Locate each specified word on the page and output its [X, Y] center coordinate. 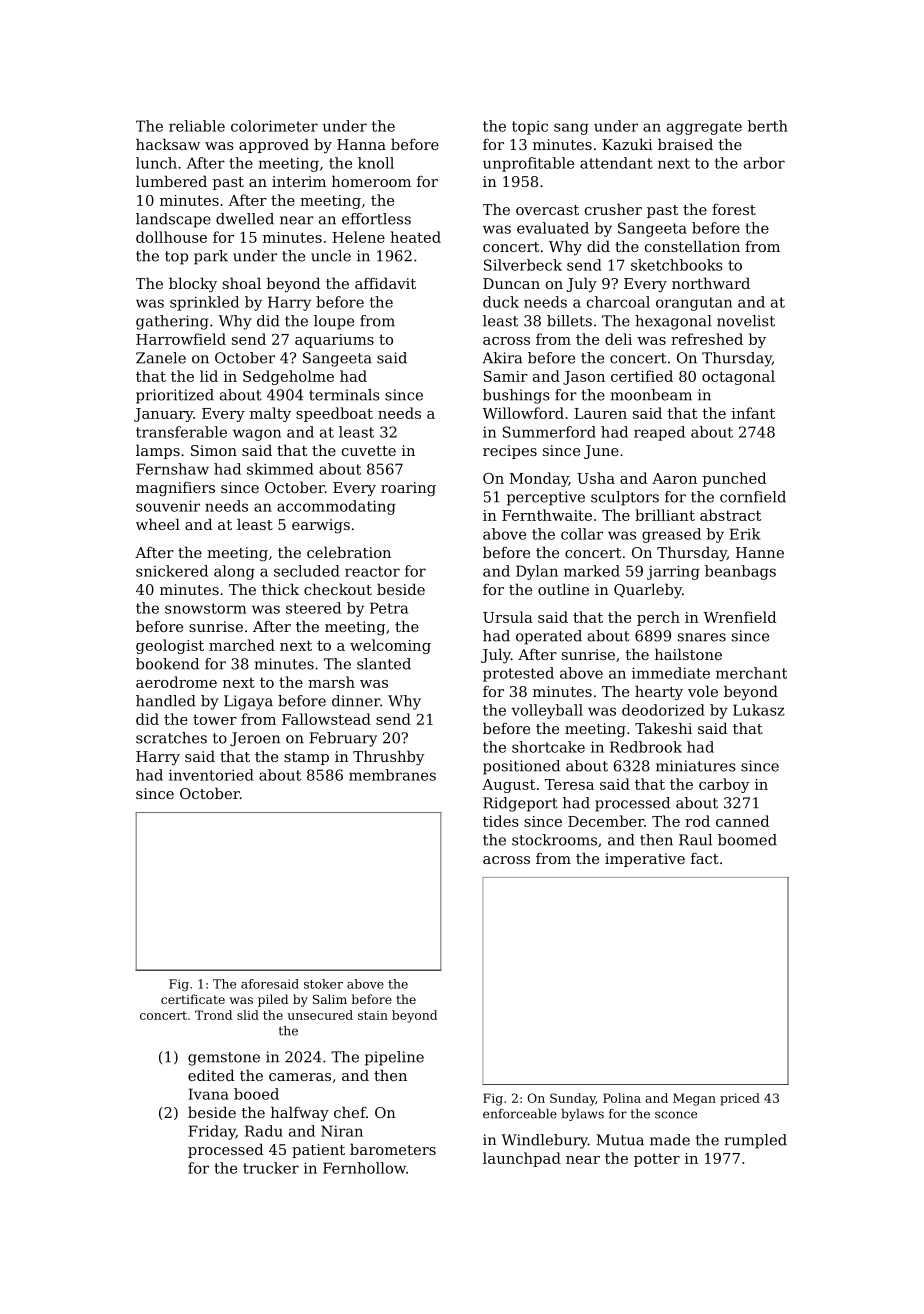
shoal [242, 283]
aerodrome [176, 682]
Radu [264, 1131]
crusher [613, 209]
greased [671, 535]
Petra [389, 608]
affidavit [385, 283]
